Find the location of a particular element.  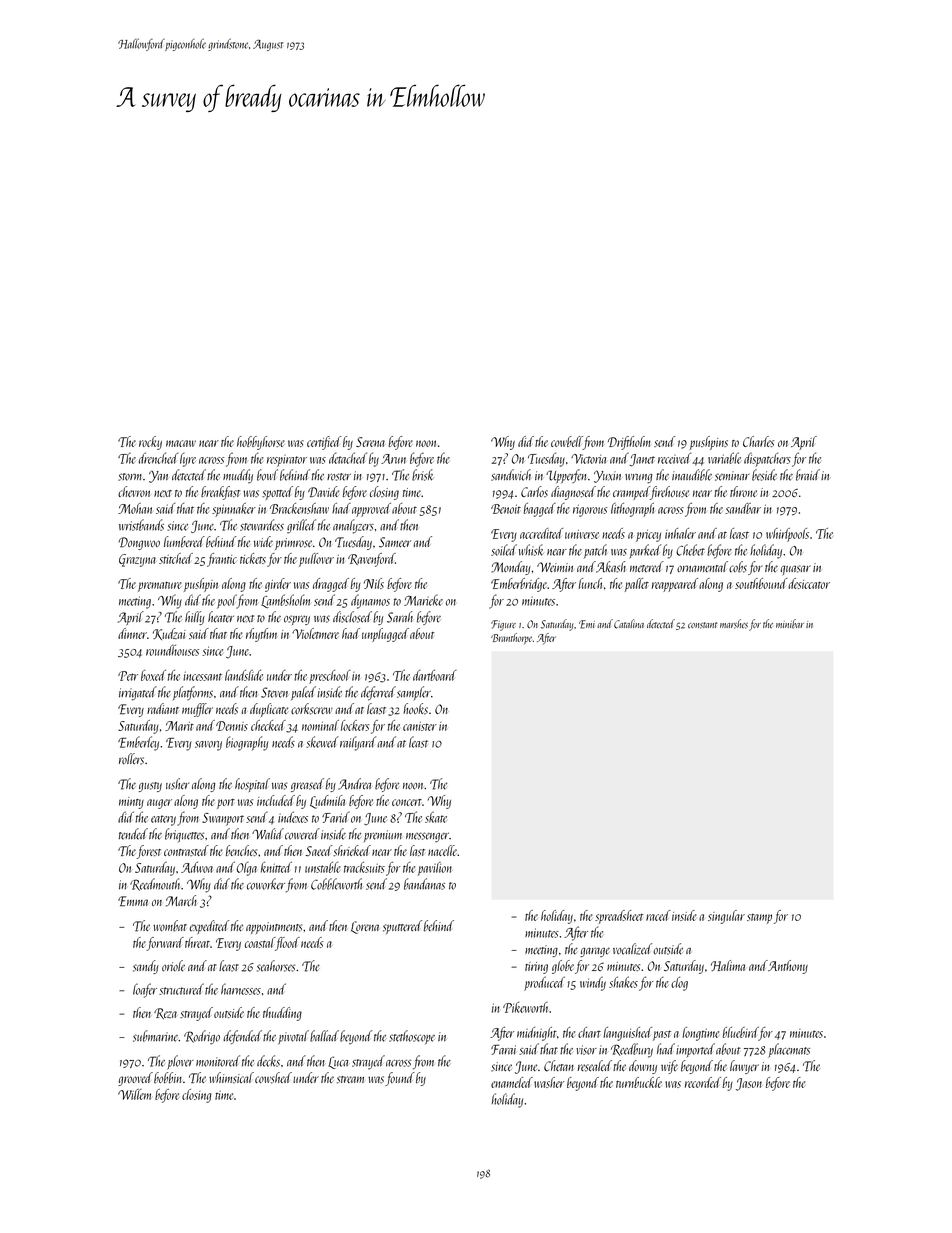

stethoscope is located at coordinates (412, 1037).
